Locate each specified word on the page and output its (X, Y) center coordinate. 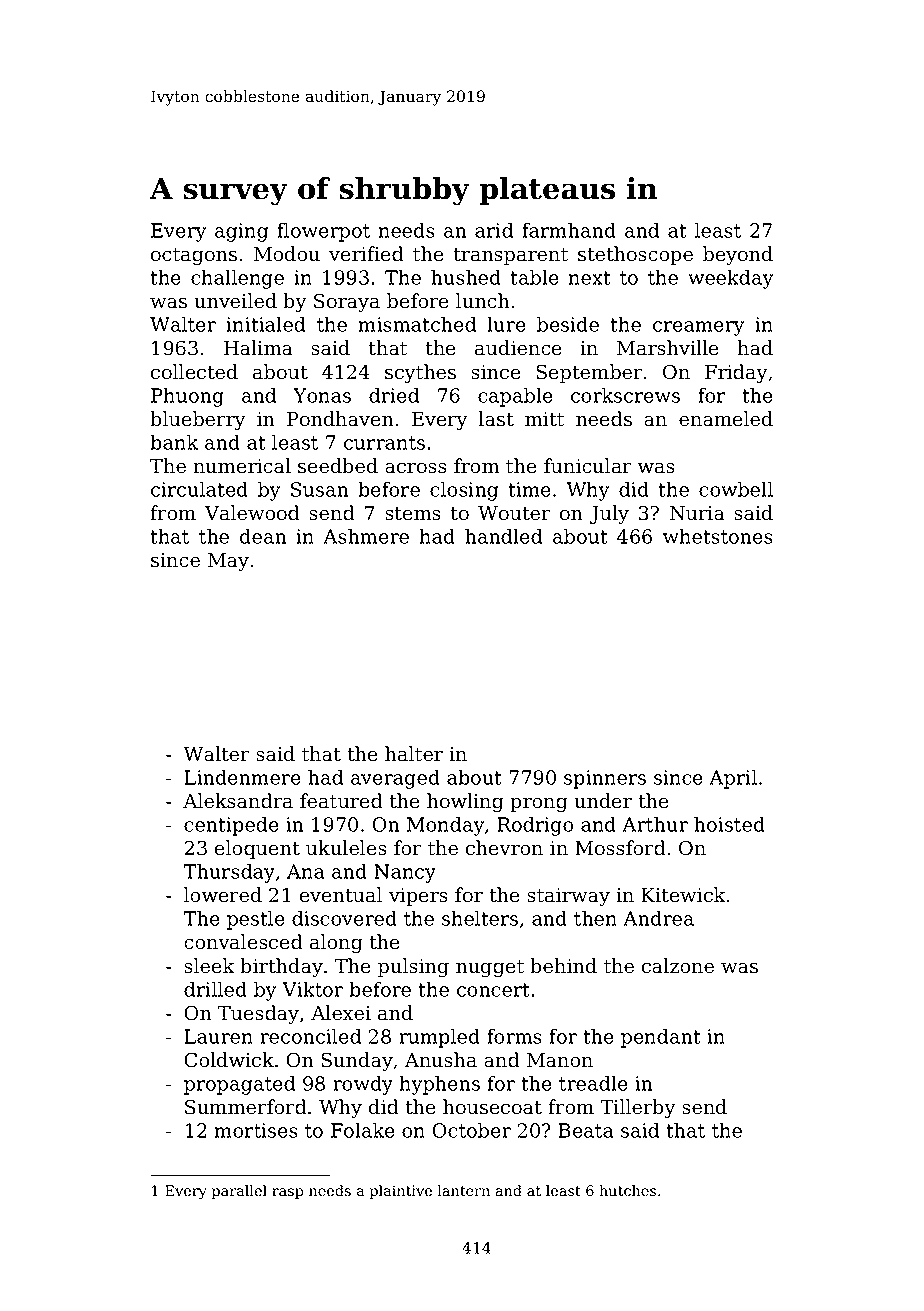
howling (465, 803)
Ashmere (366, 536)
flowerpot (323, 232)
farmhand (569, 230)
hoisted (729, 824)
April (733, 779)
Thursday (229, 873)
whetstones (718, 536)
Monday (445, 826)
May (228, 562)
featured (341, 801)
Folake (363, 1130)
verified (366, 254)
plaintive (401, 1192)
